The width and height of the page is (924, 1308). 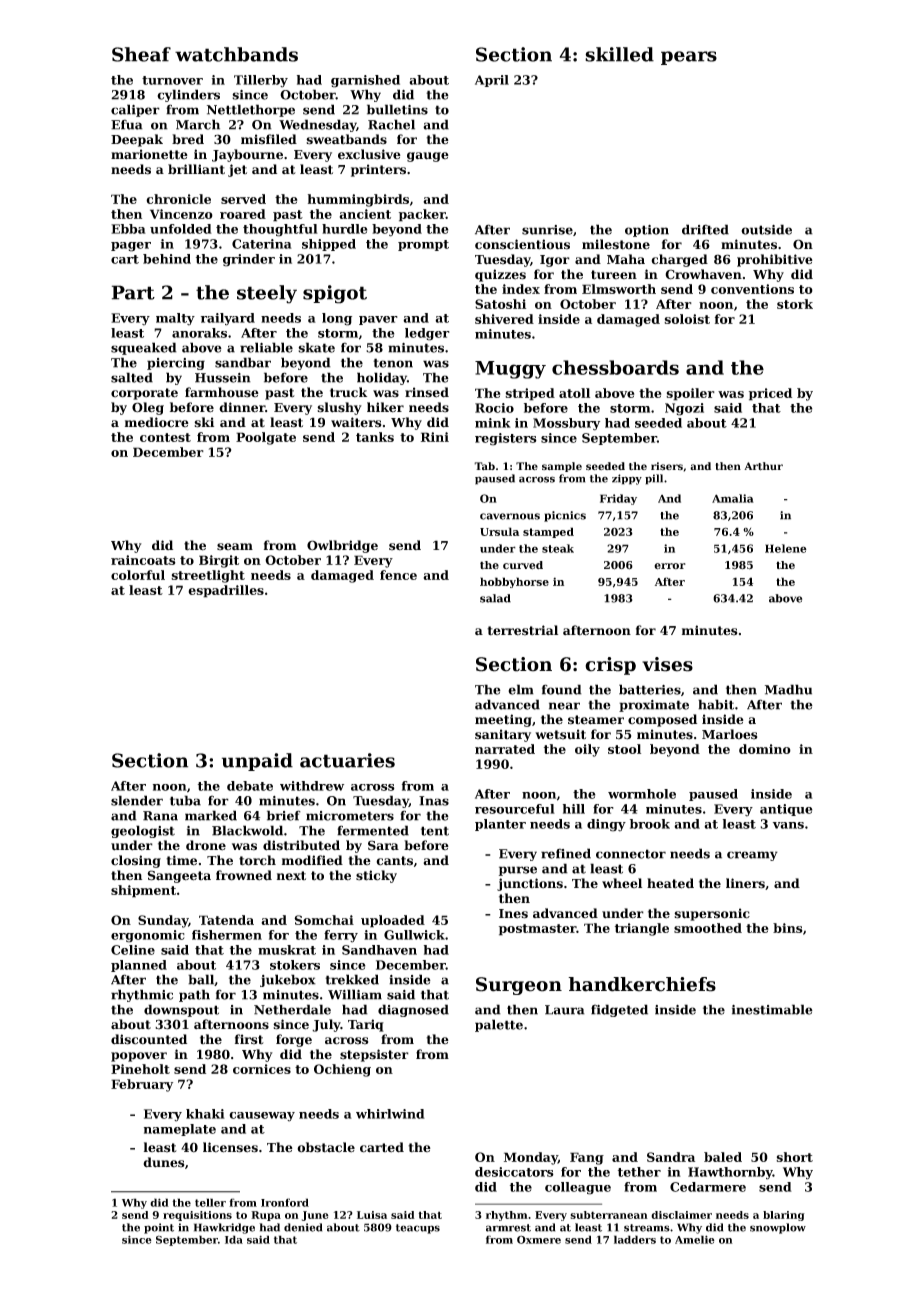 I want to click on colleague, so click(x=578, y=1188).
